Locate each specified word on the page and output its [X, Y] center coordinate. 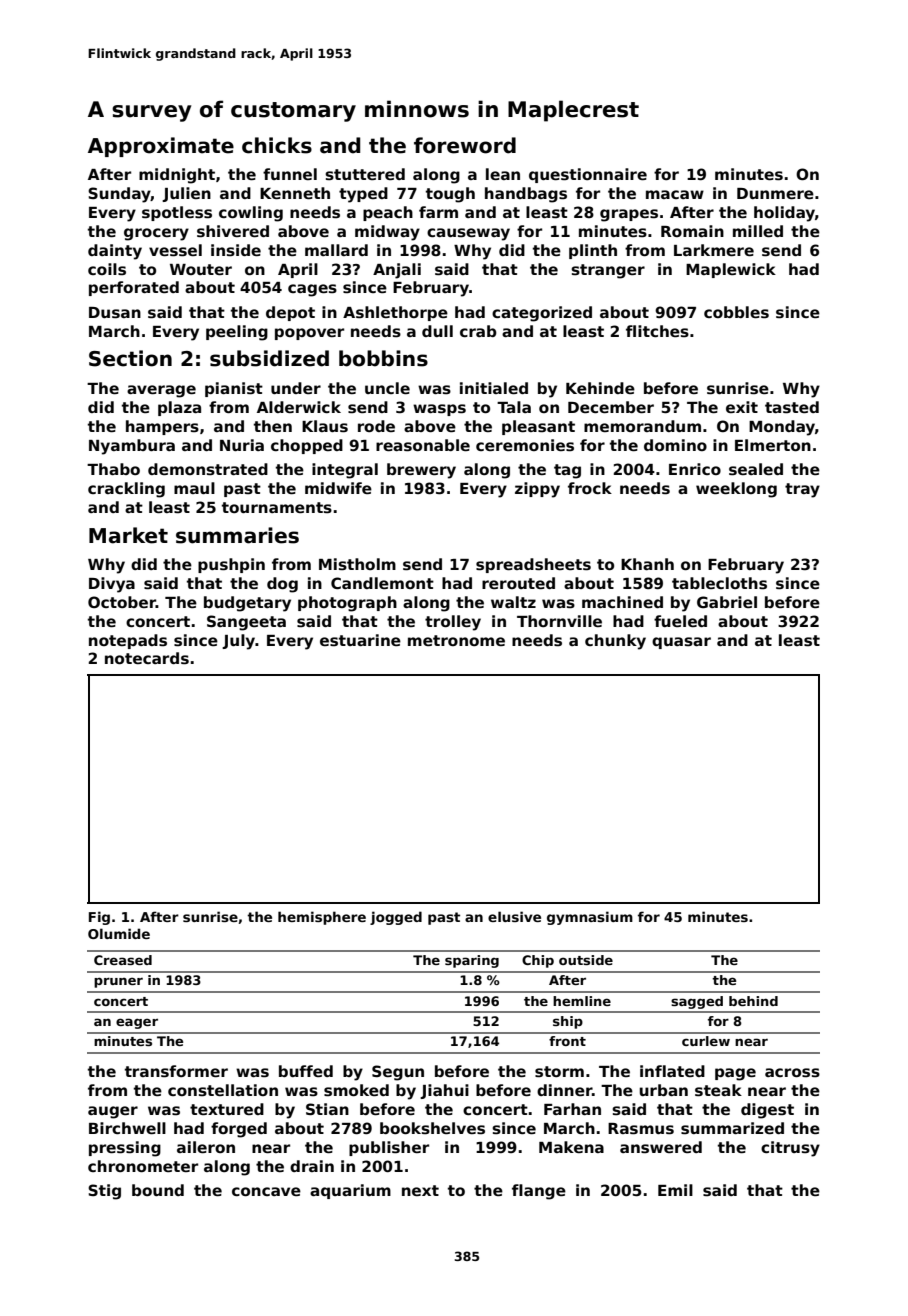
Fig [99, 918]
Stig [104, 1192]
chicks [277, 145]
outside [586, 960]
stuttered [365, 174]
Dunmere [775, 193]
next [420, 1190]
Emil [675, 1190]
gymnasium [590, 918]
